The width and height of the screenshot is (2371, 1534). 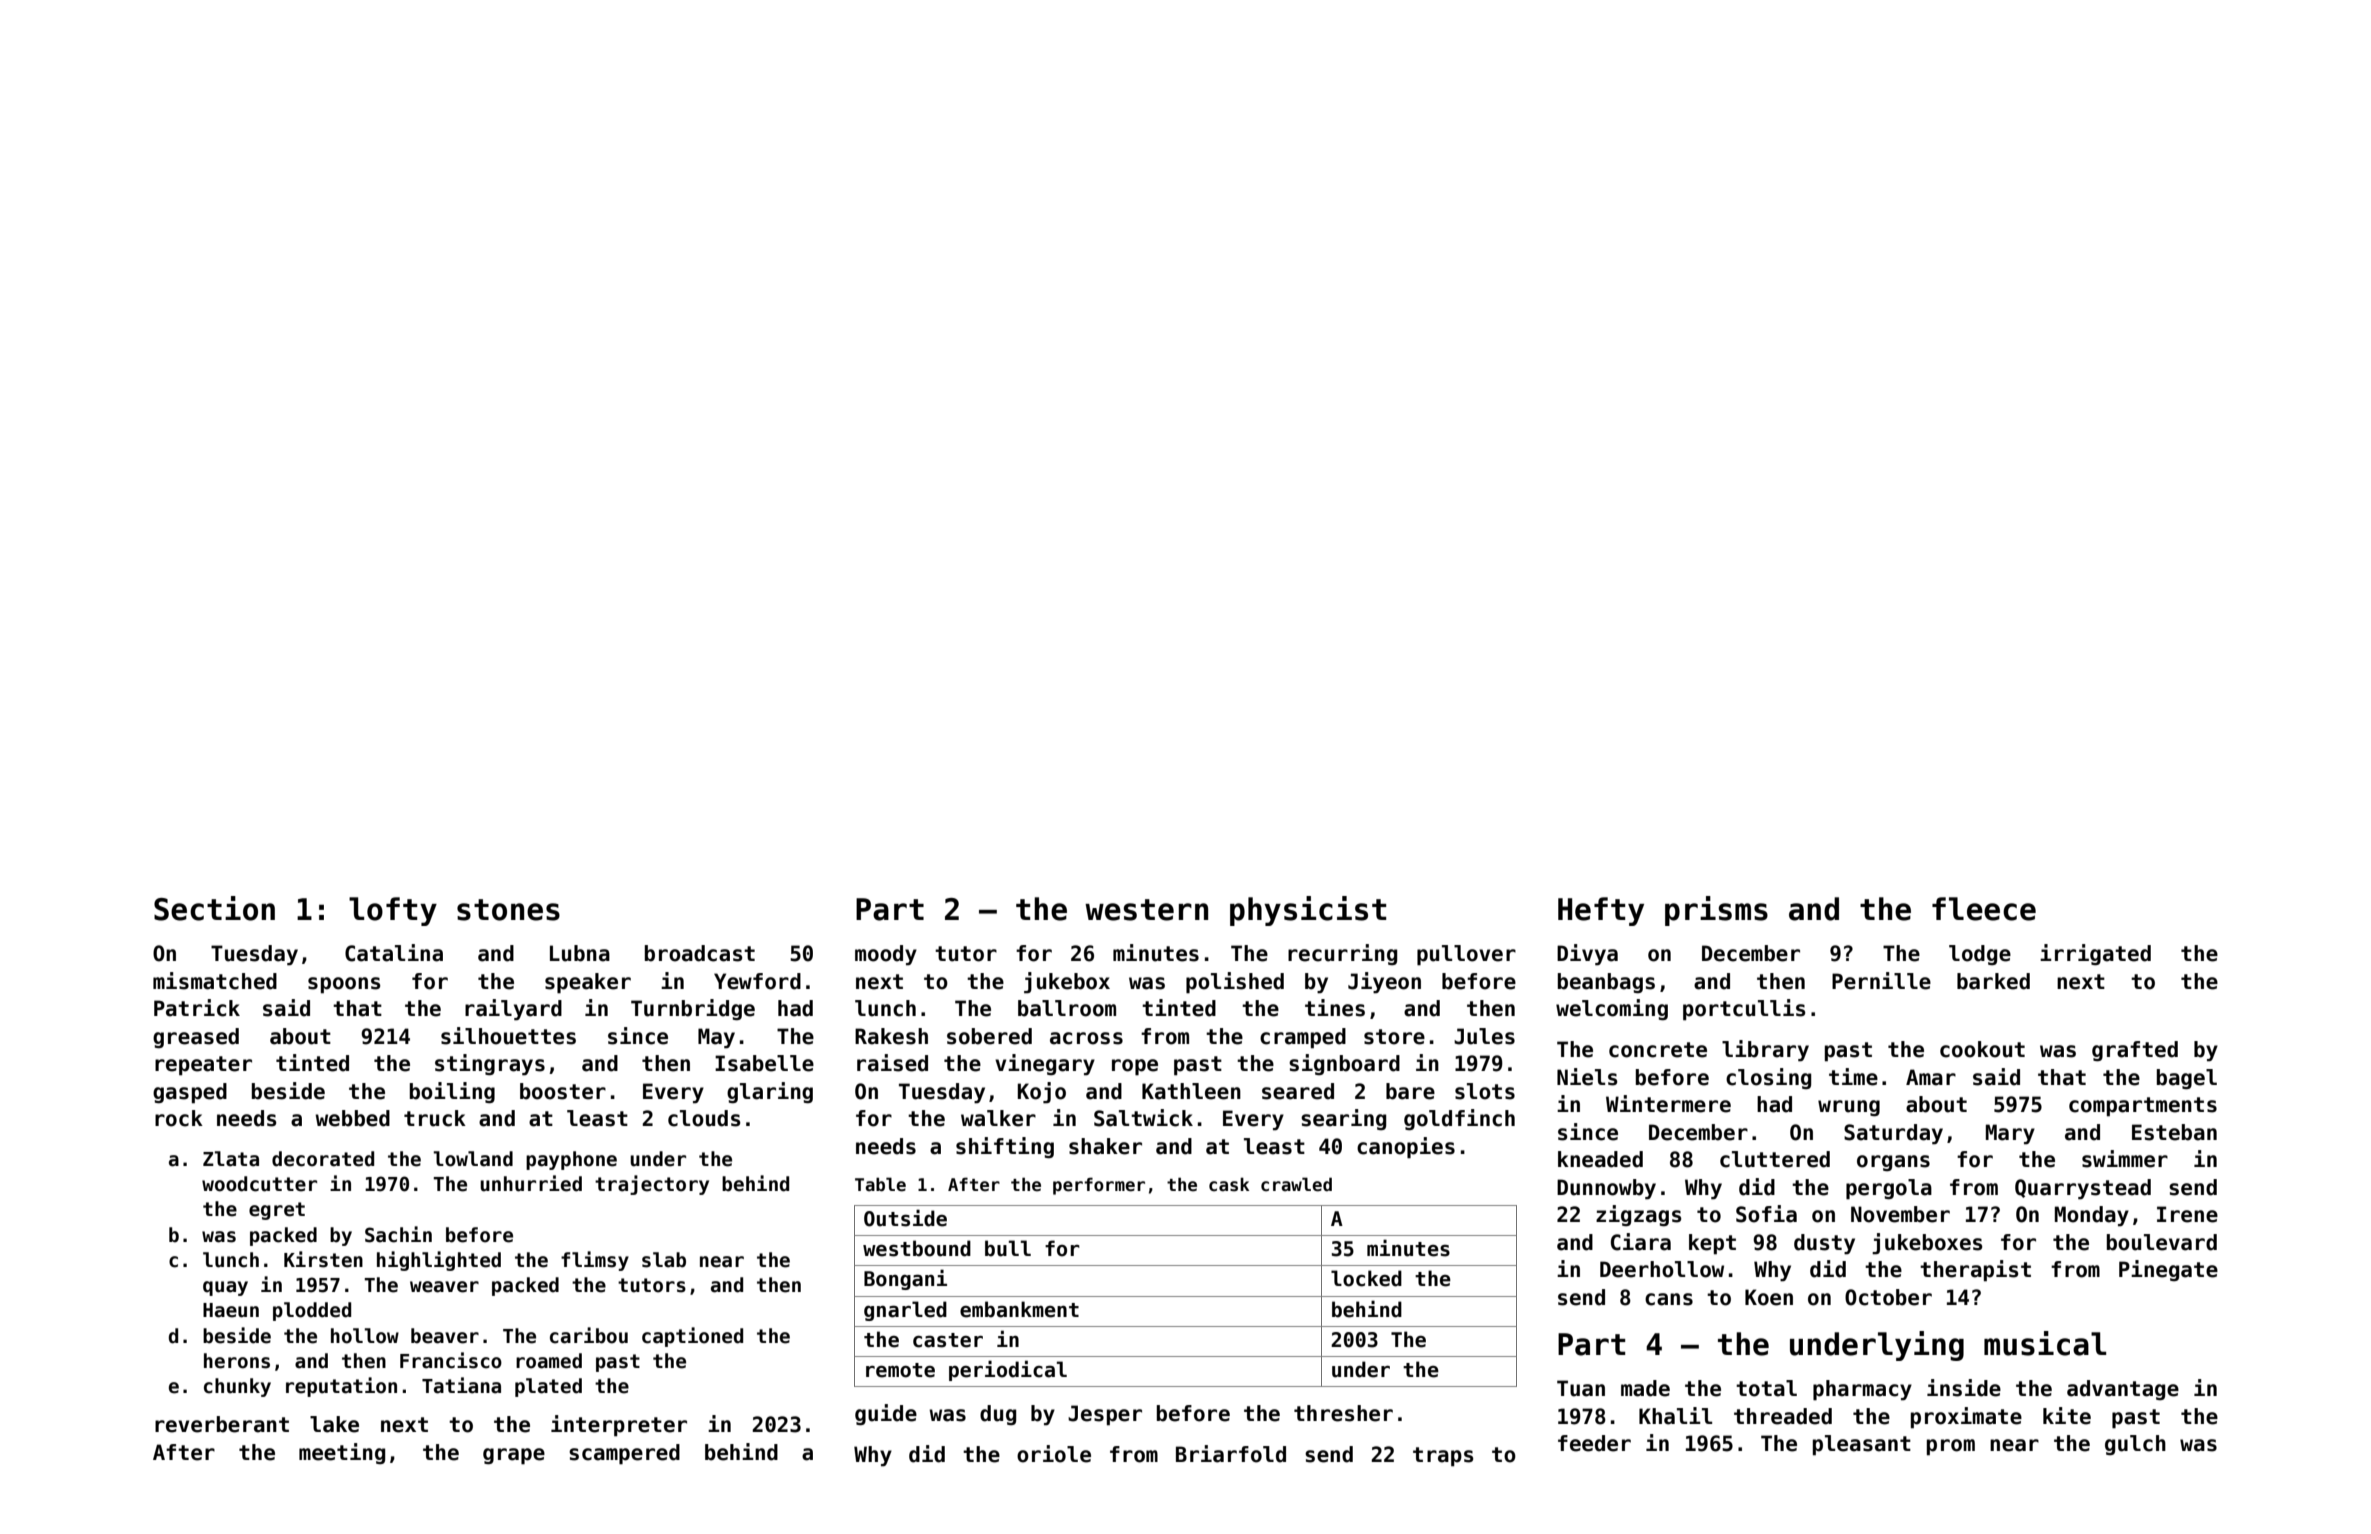 What do you see at coordinates (1964, 1388) in the screenshot?
I see `inside` at bounding box center [1964, 1388].
